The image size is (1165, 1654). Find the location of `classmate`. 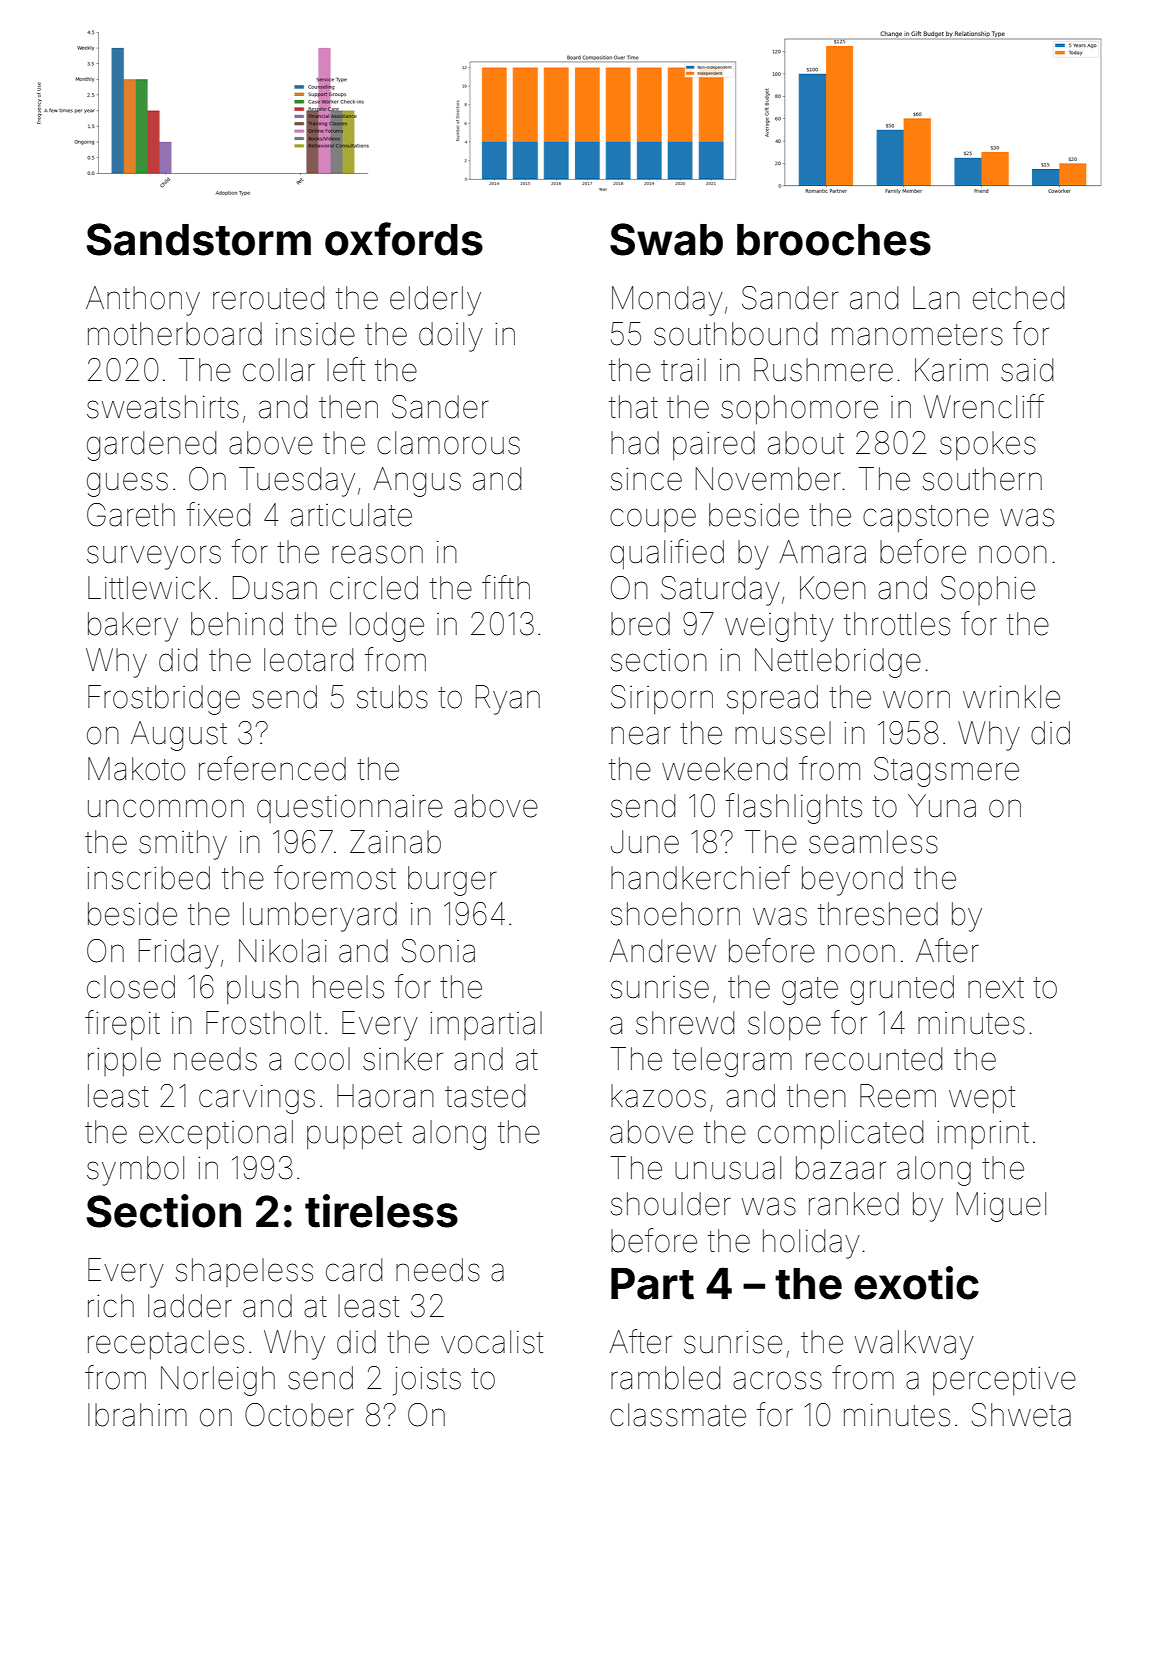

classmate is located at coordinates (678, 1415).
